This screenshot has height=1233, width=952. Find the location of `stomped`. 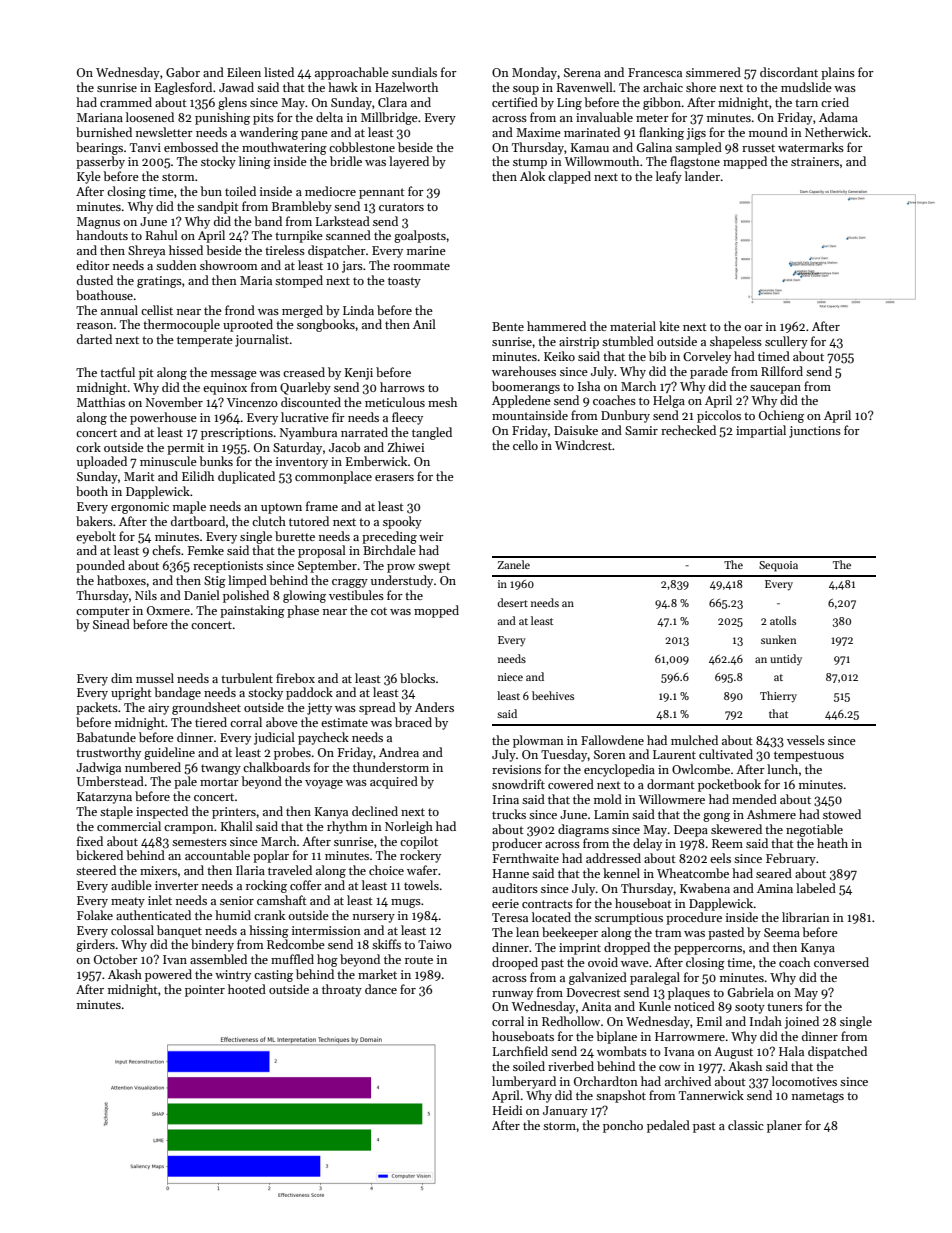

stomped is located at coordinates (299, 281).
